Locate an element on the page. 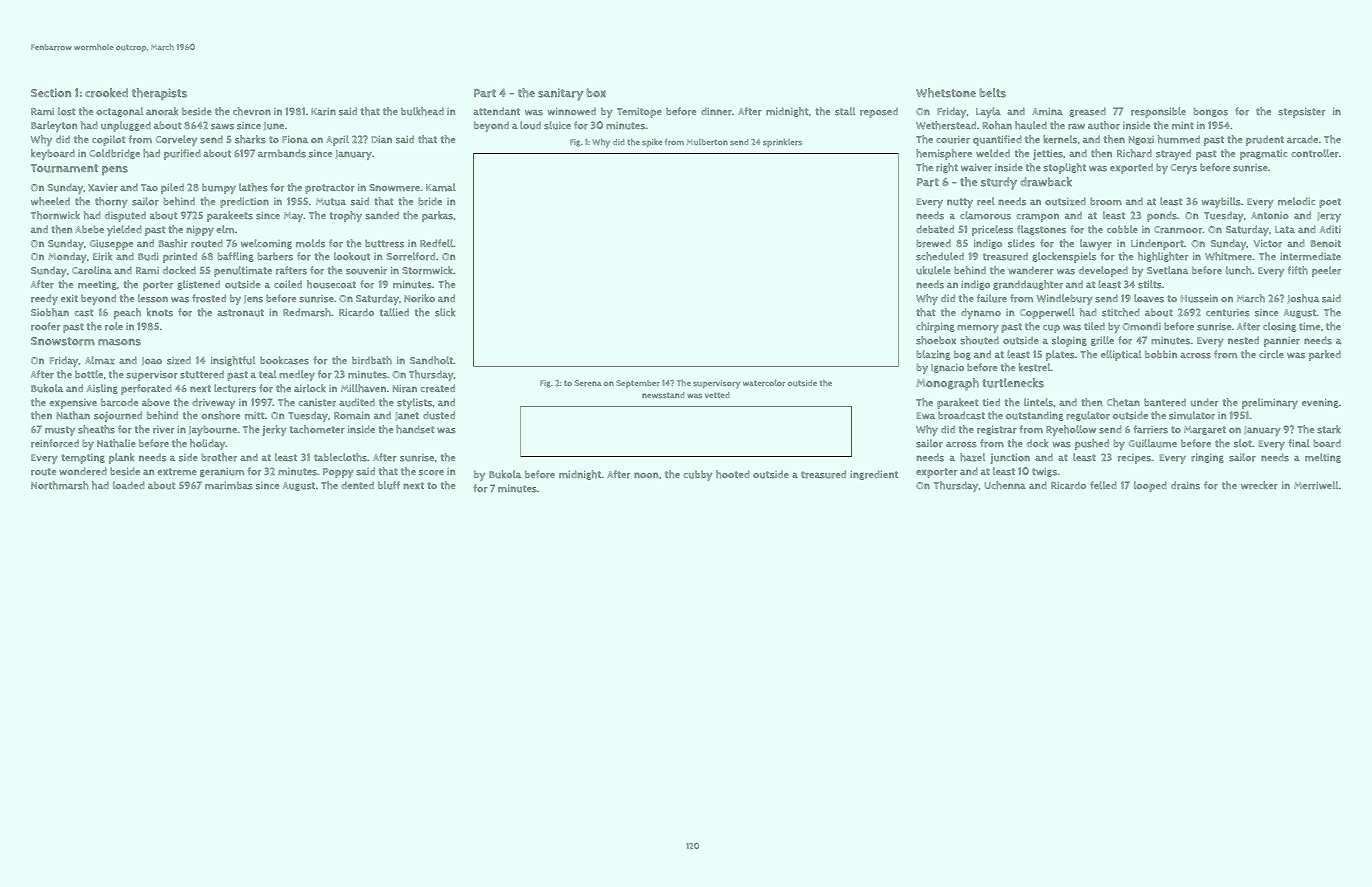 Image resolution: width=1372 pixels, height=887 pixels. insightful is located at coordinates (233, 361).
